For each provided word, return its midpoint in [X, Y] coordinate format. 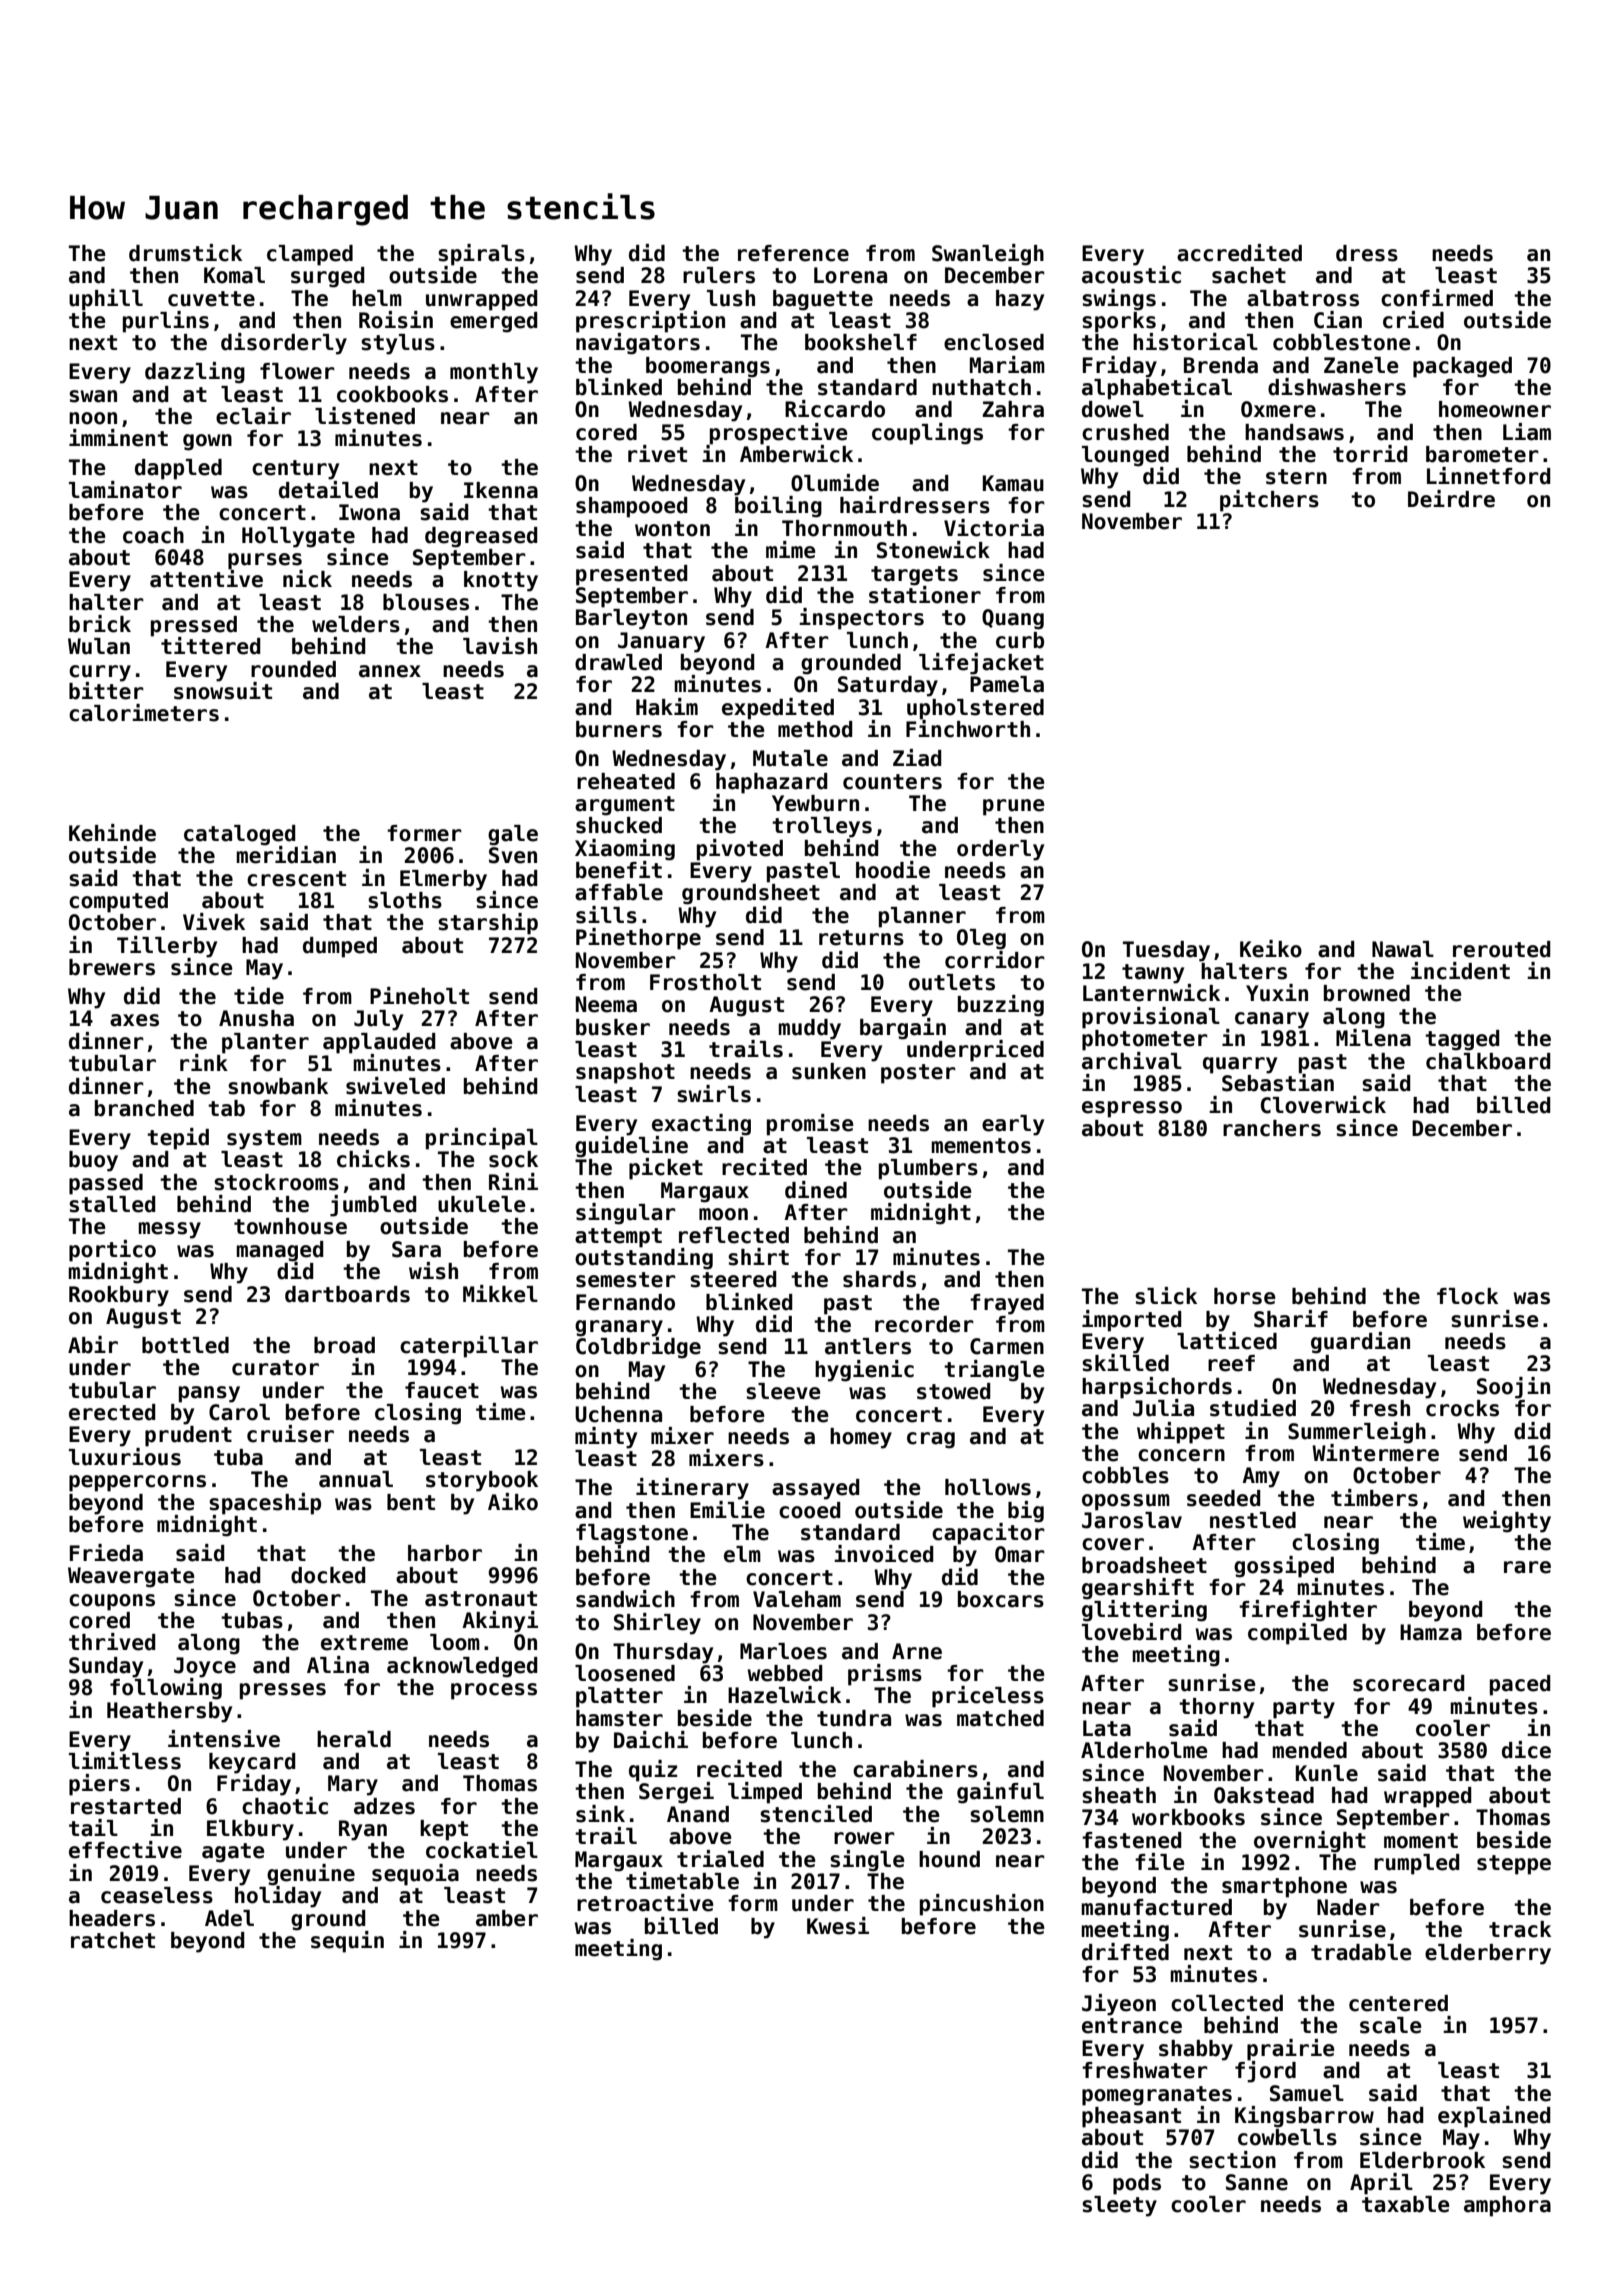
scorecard [1409, 1683]
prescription [650, 321]
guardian [1360, 1343]
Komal [234, 275]
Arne [917, 1651]
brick [100, 624]
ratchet [113, 1940]
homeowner [1495, 409]
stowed [954, 1391]
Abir [93, 1345]
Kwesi [838, 1926]
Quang [1013, 619]
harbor [445, 1553]
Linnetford [1489, 476]
